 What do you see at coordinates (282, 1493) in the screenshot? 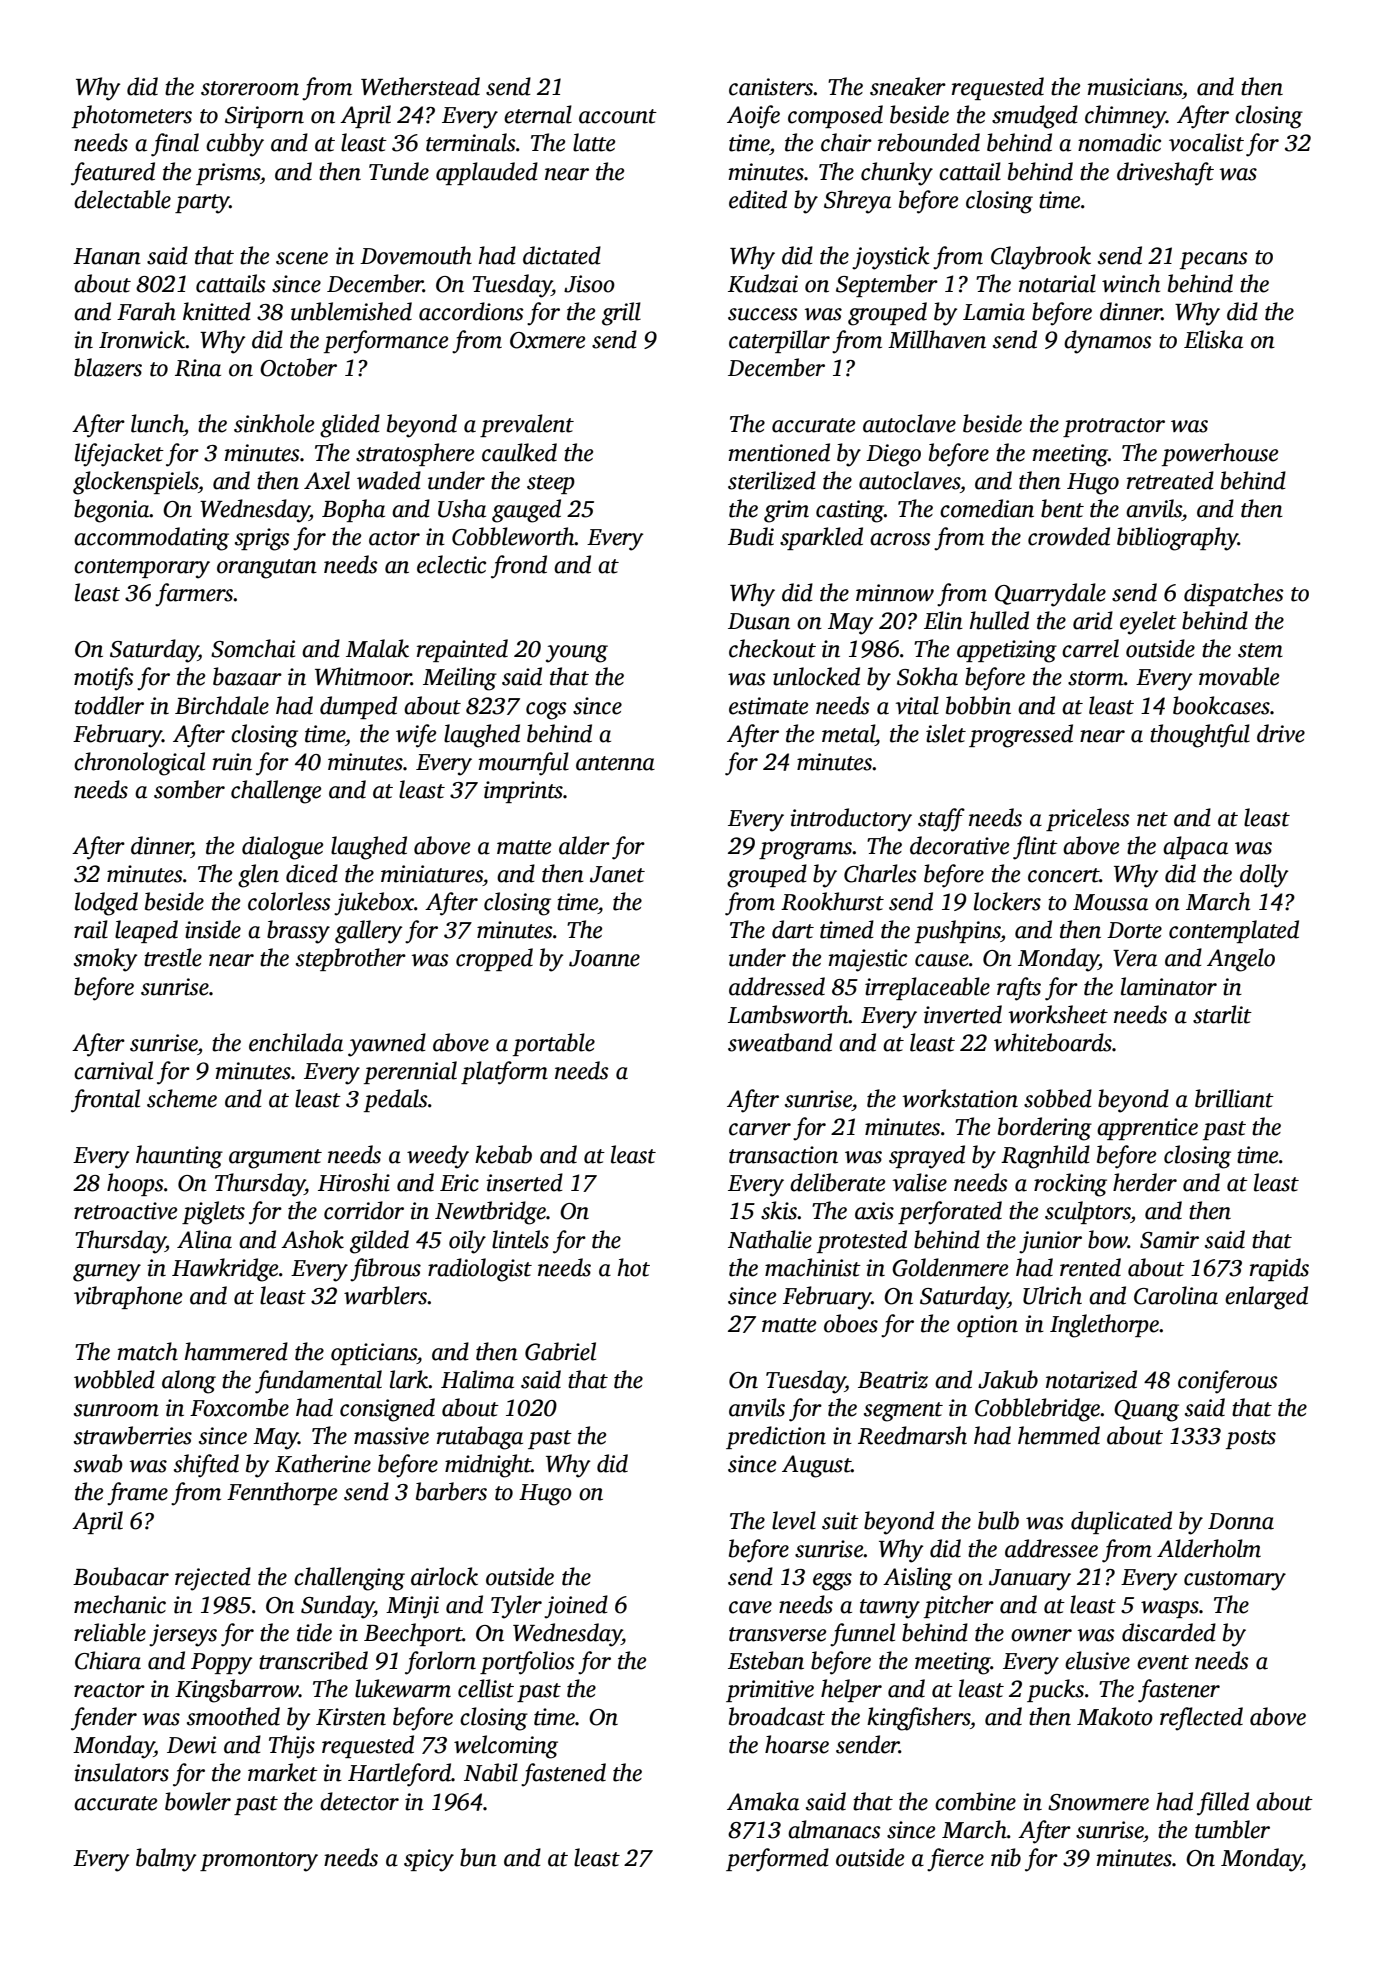
I see `Fennthorpe` at bounding box center [282, 1493].
